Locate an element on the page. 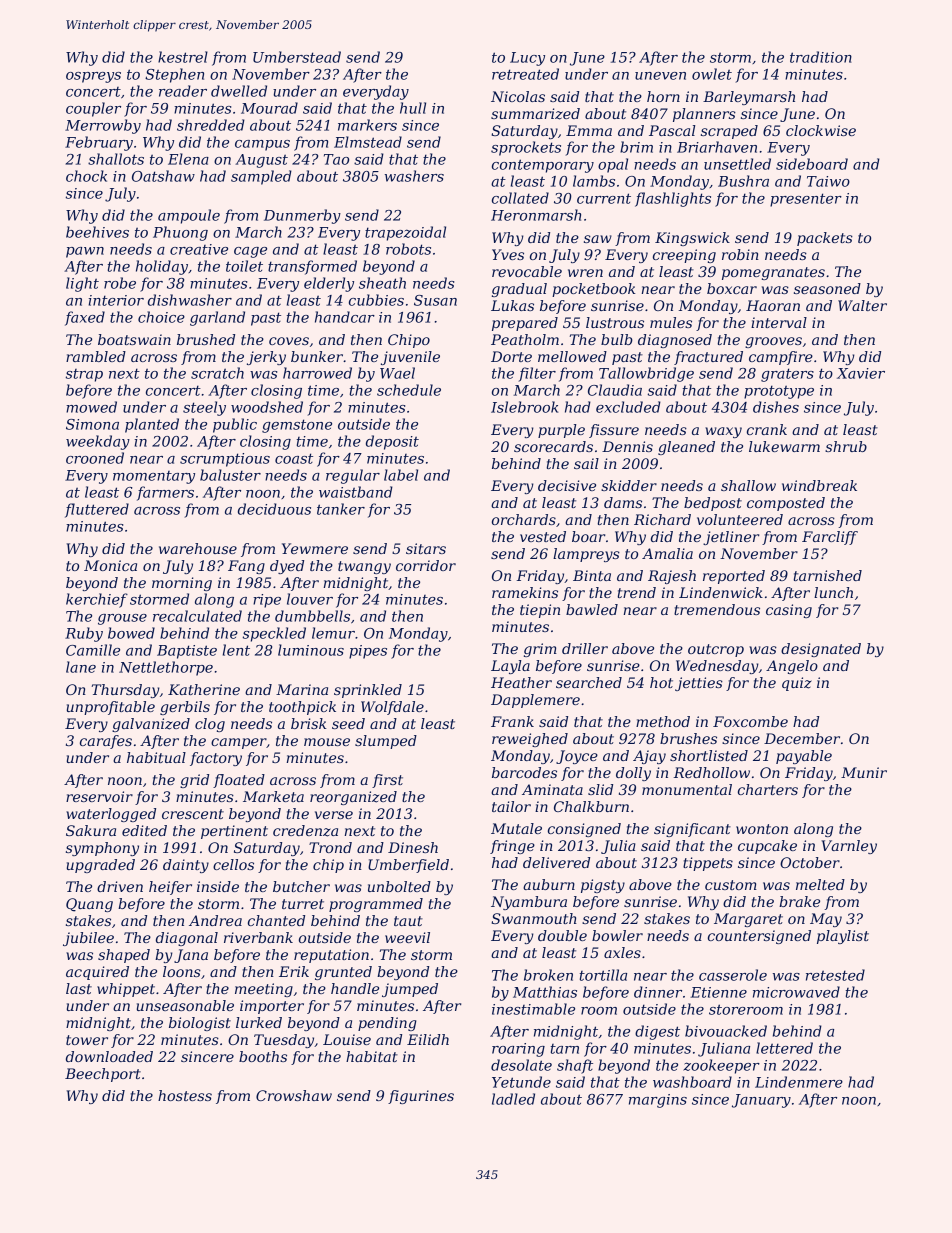 The image size is (952, 1233). uneven is located at coordinates (660, 76).
